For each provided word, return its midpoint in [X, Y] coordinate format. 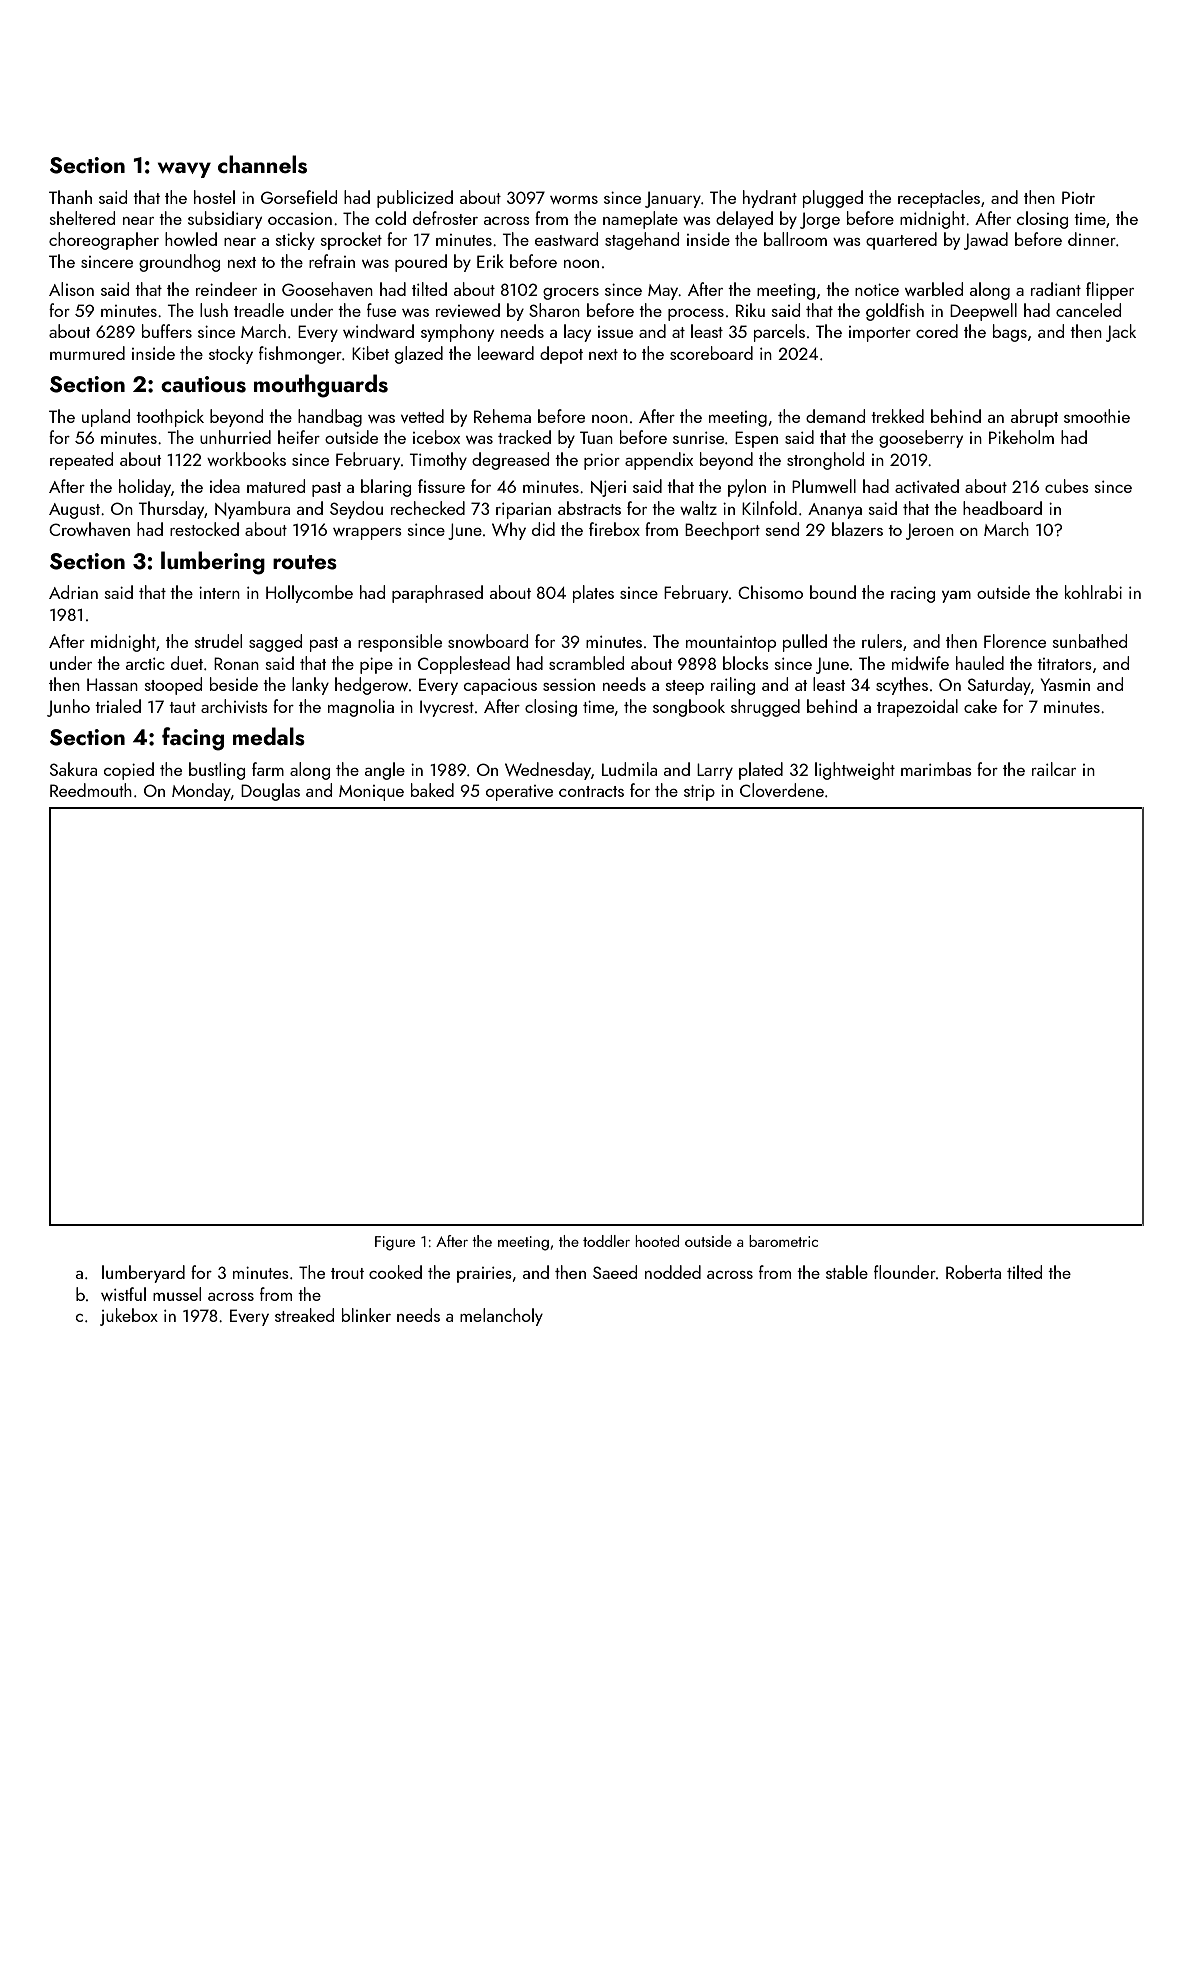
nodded [673, 1272]
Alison [71, 289]
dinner [1092, 239]
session [569, 685]
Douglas [270, 792]
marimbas [936, 769]
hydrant [770, 199]
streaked [304, 1315]
